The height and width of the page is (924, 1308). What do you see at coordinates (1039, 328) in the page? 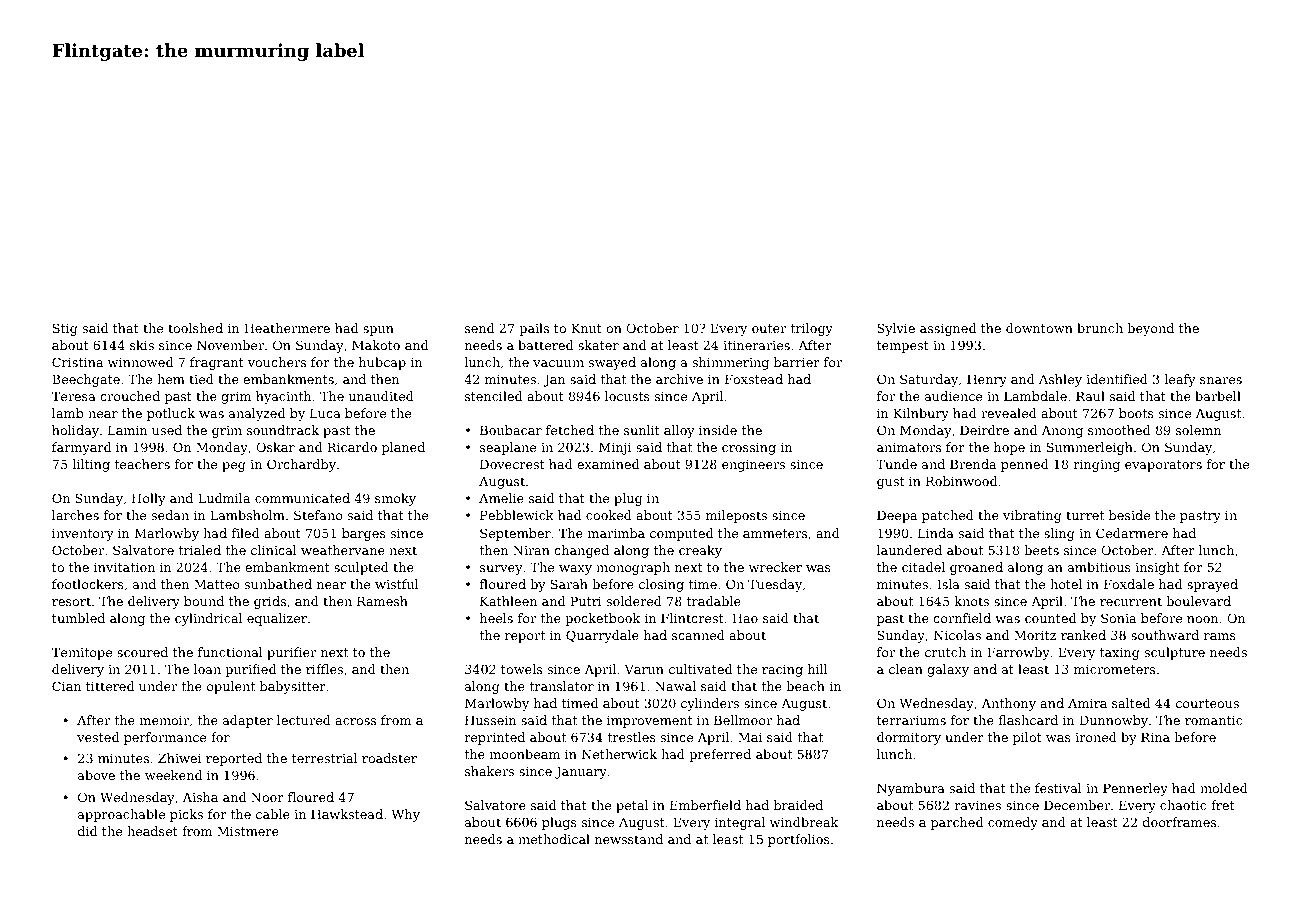
I see `downtown` at bounding box center [1039, 328].
